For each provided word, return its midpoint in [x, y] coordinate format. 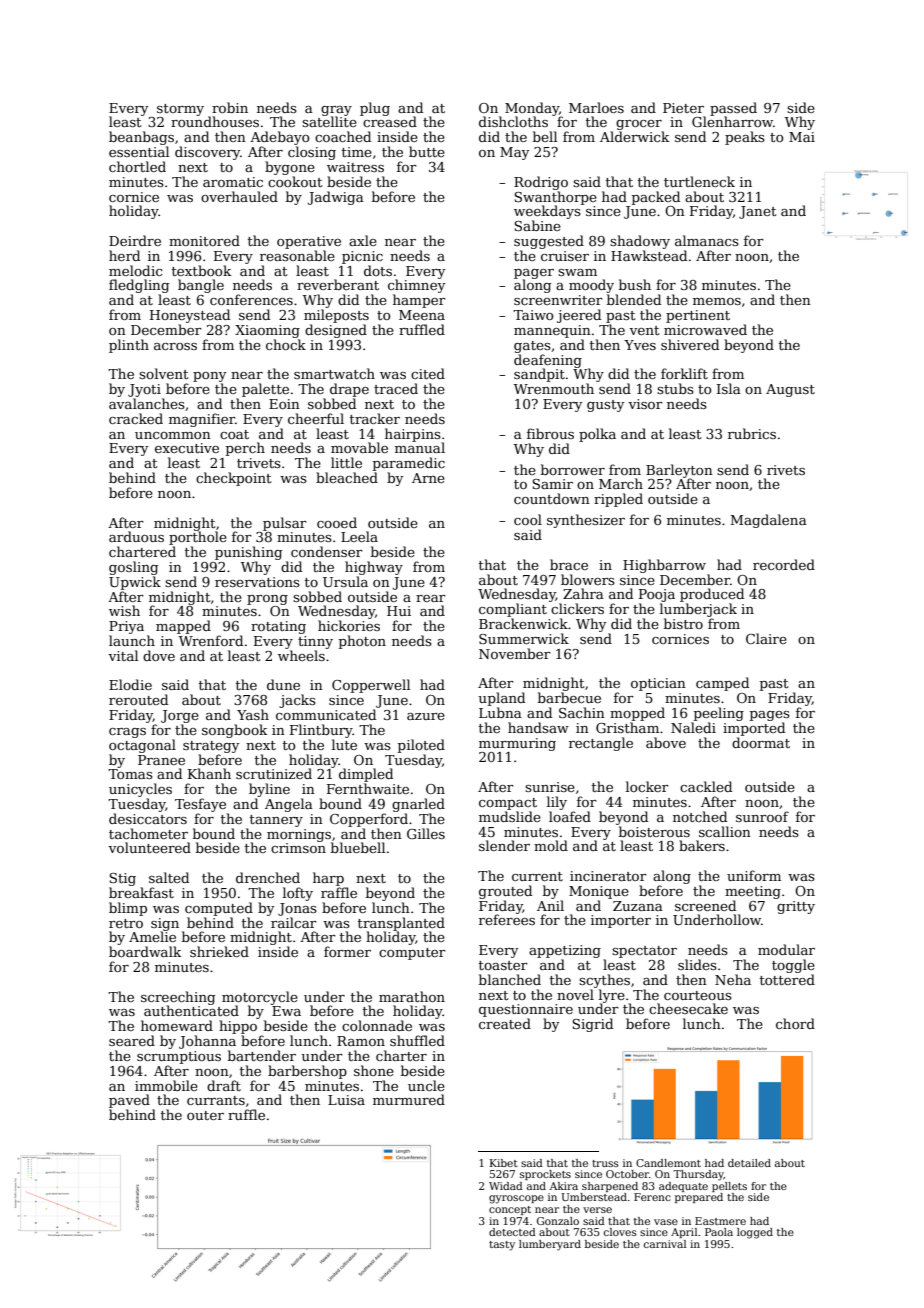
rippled [618, 500]
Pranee [161, 760]
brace [569, 564]
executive [187, 448]
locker [647, 786]
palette [265, 390]
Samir [552, 484]
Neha [733, 979]
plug [375, 109]
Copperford [369, 820]
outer [205, 1115]
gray [336, 111]
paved [129, 1101]
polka [597, 435]
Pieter [683, 108]
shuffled [417, 1040]
